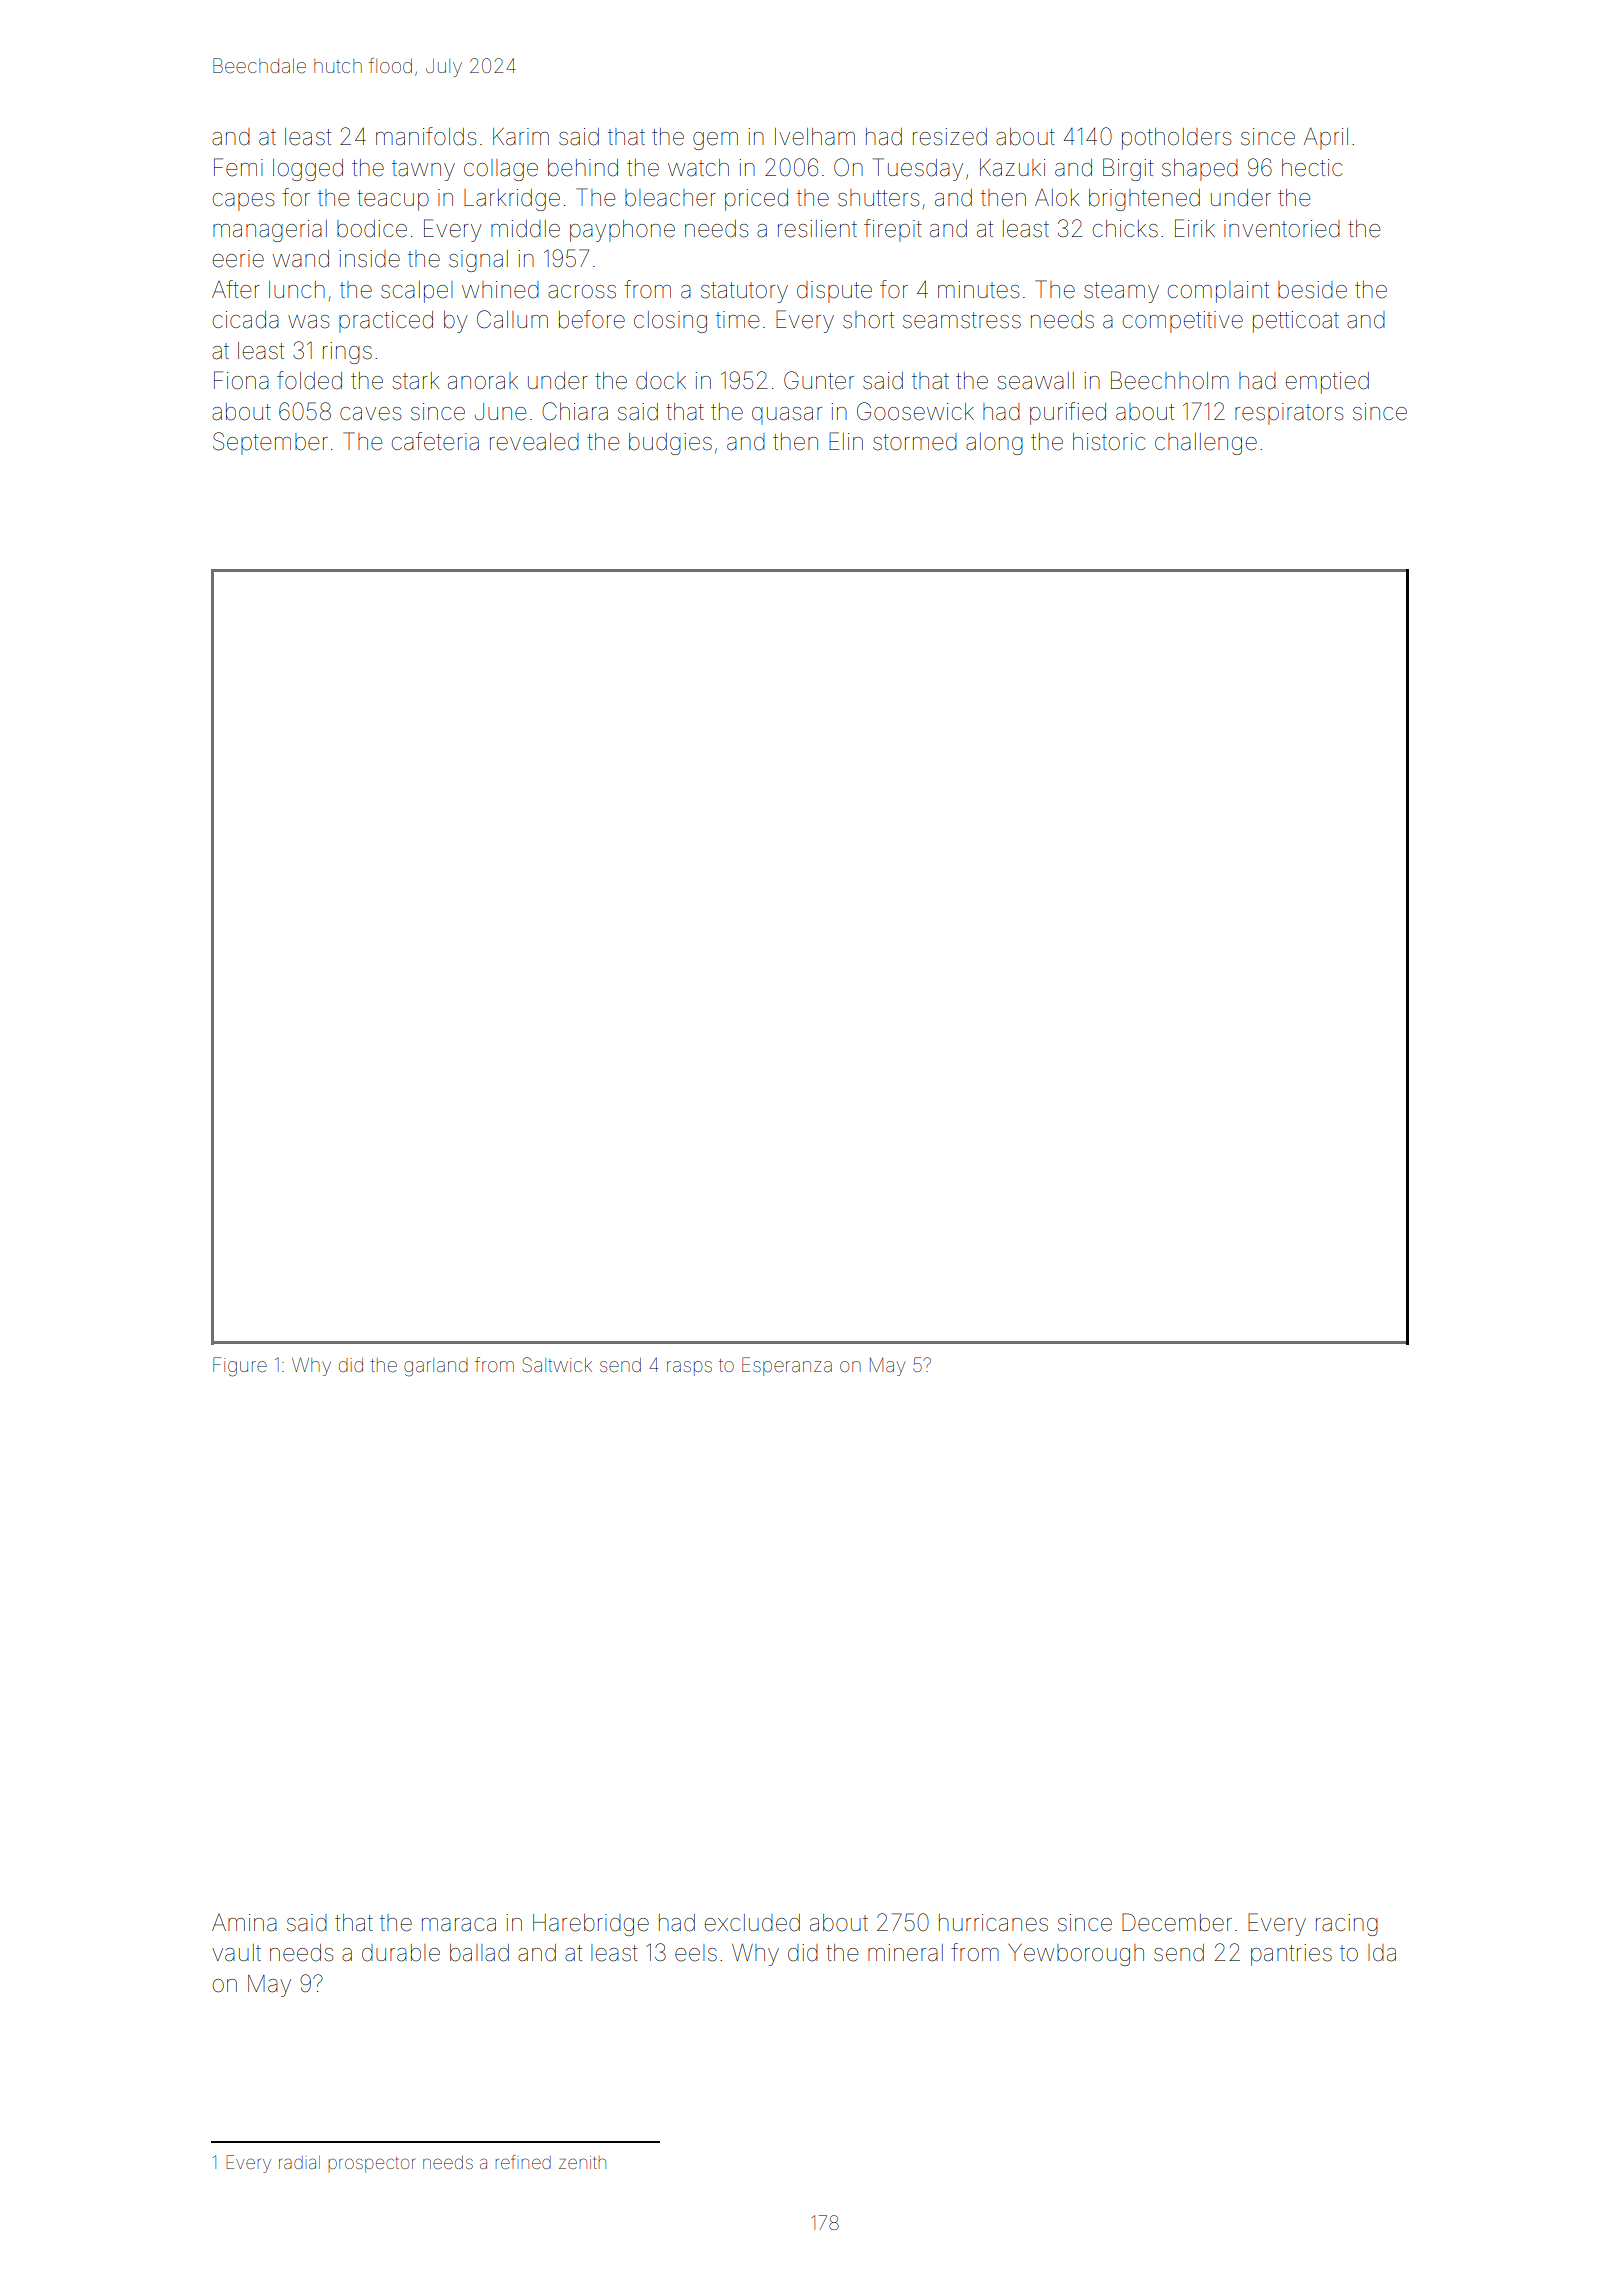 This page has width=1620, height=2292. Describe the element at coordinates (582, 2162) in the page. I see `zenith` at that location.
